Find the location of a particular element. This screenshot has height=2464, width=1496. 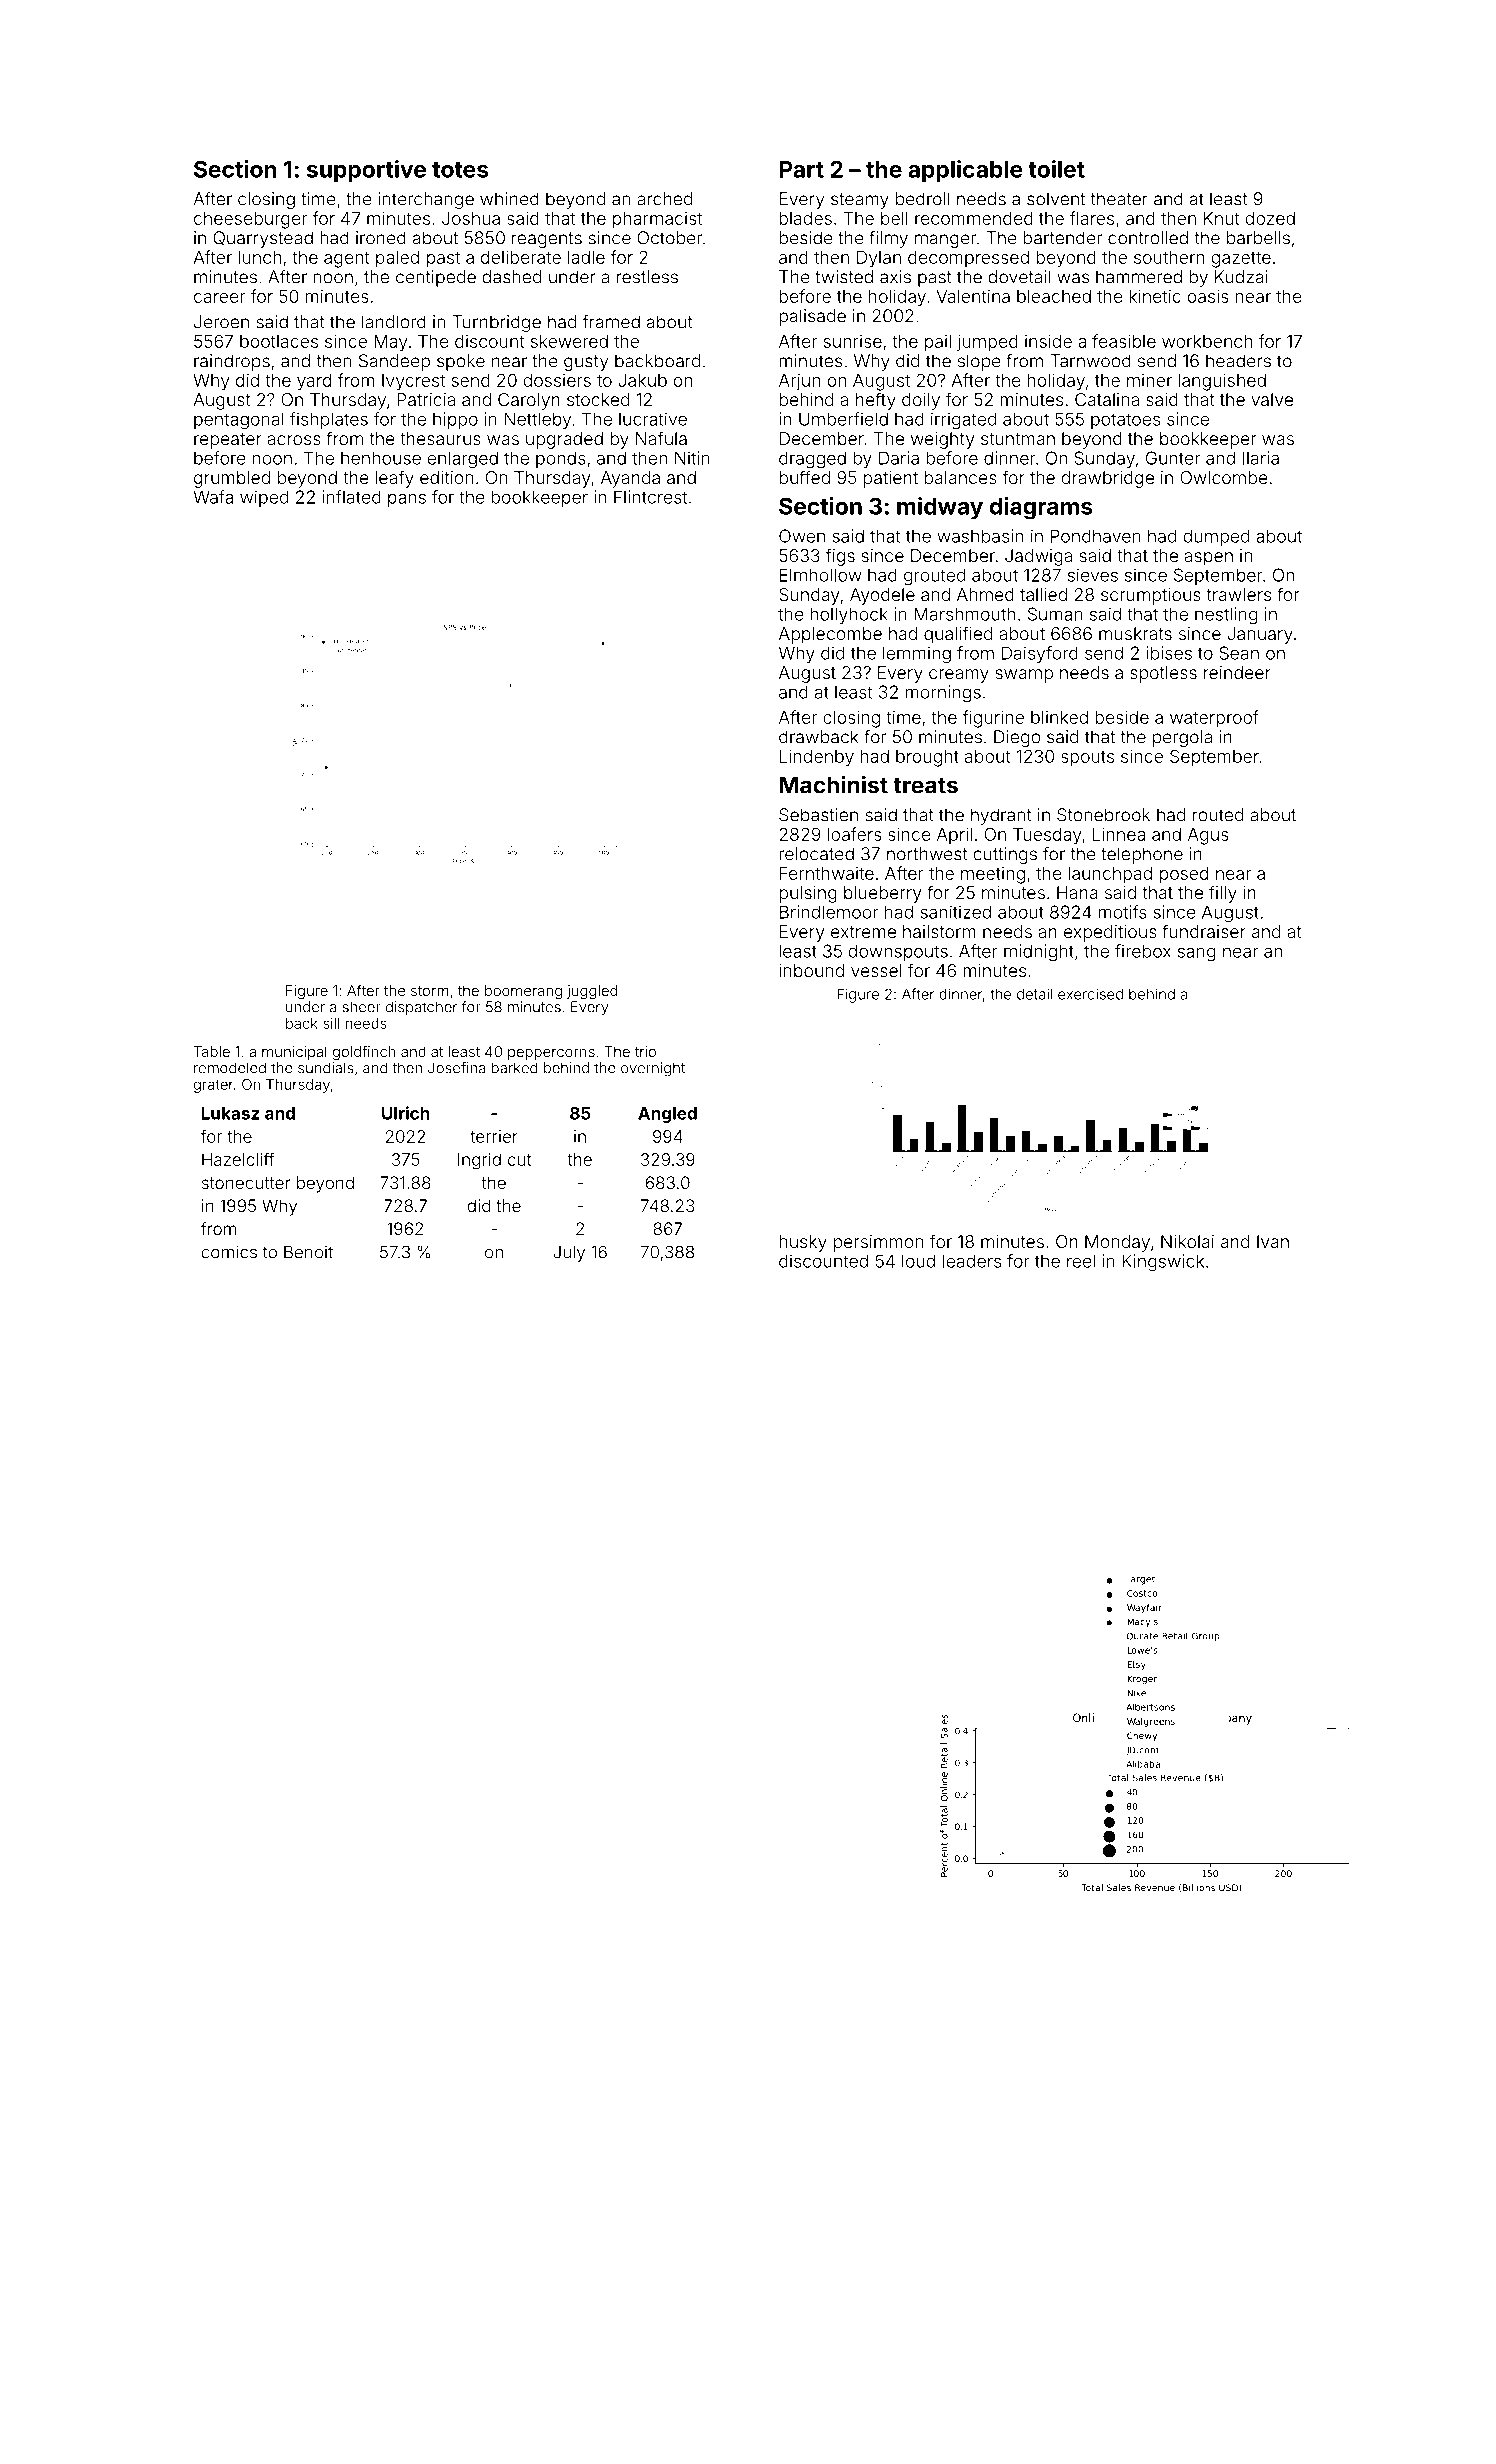

terrier is located at coordinates (494, 1136).
